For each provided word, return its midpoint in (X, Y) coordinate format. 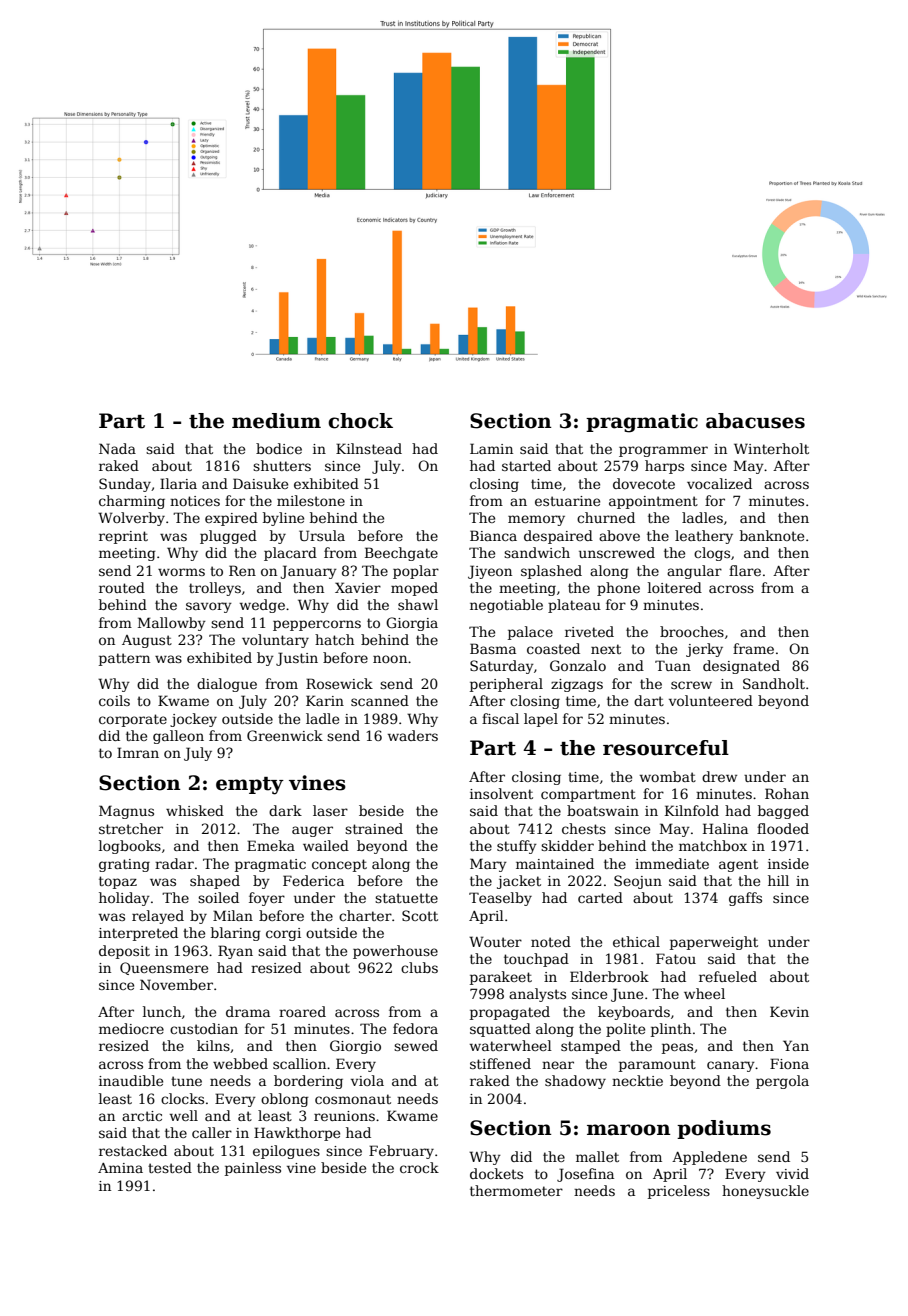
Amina (120, 1168)
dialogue (227, 685)
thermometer (516, 1190)
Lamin (491, 448)
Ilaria (178, 483)
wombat (668, 776)
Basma (493, 648)
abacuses (755, 421)
